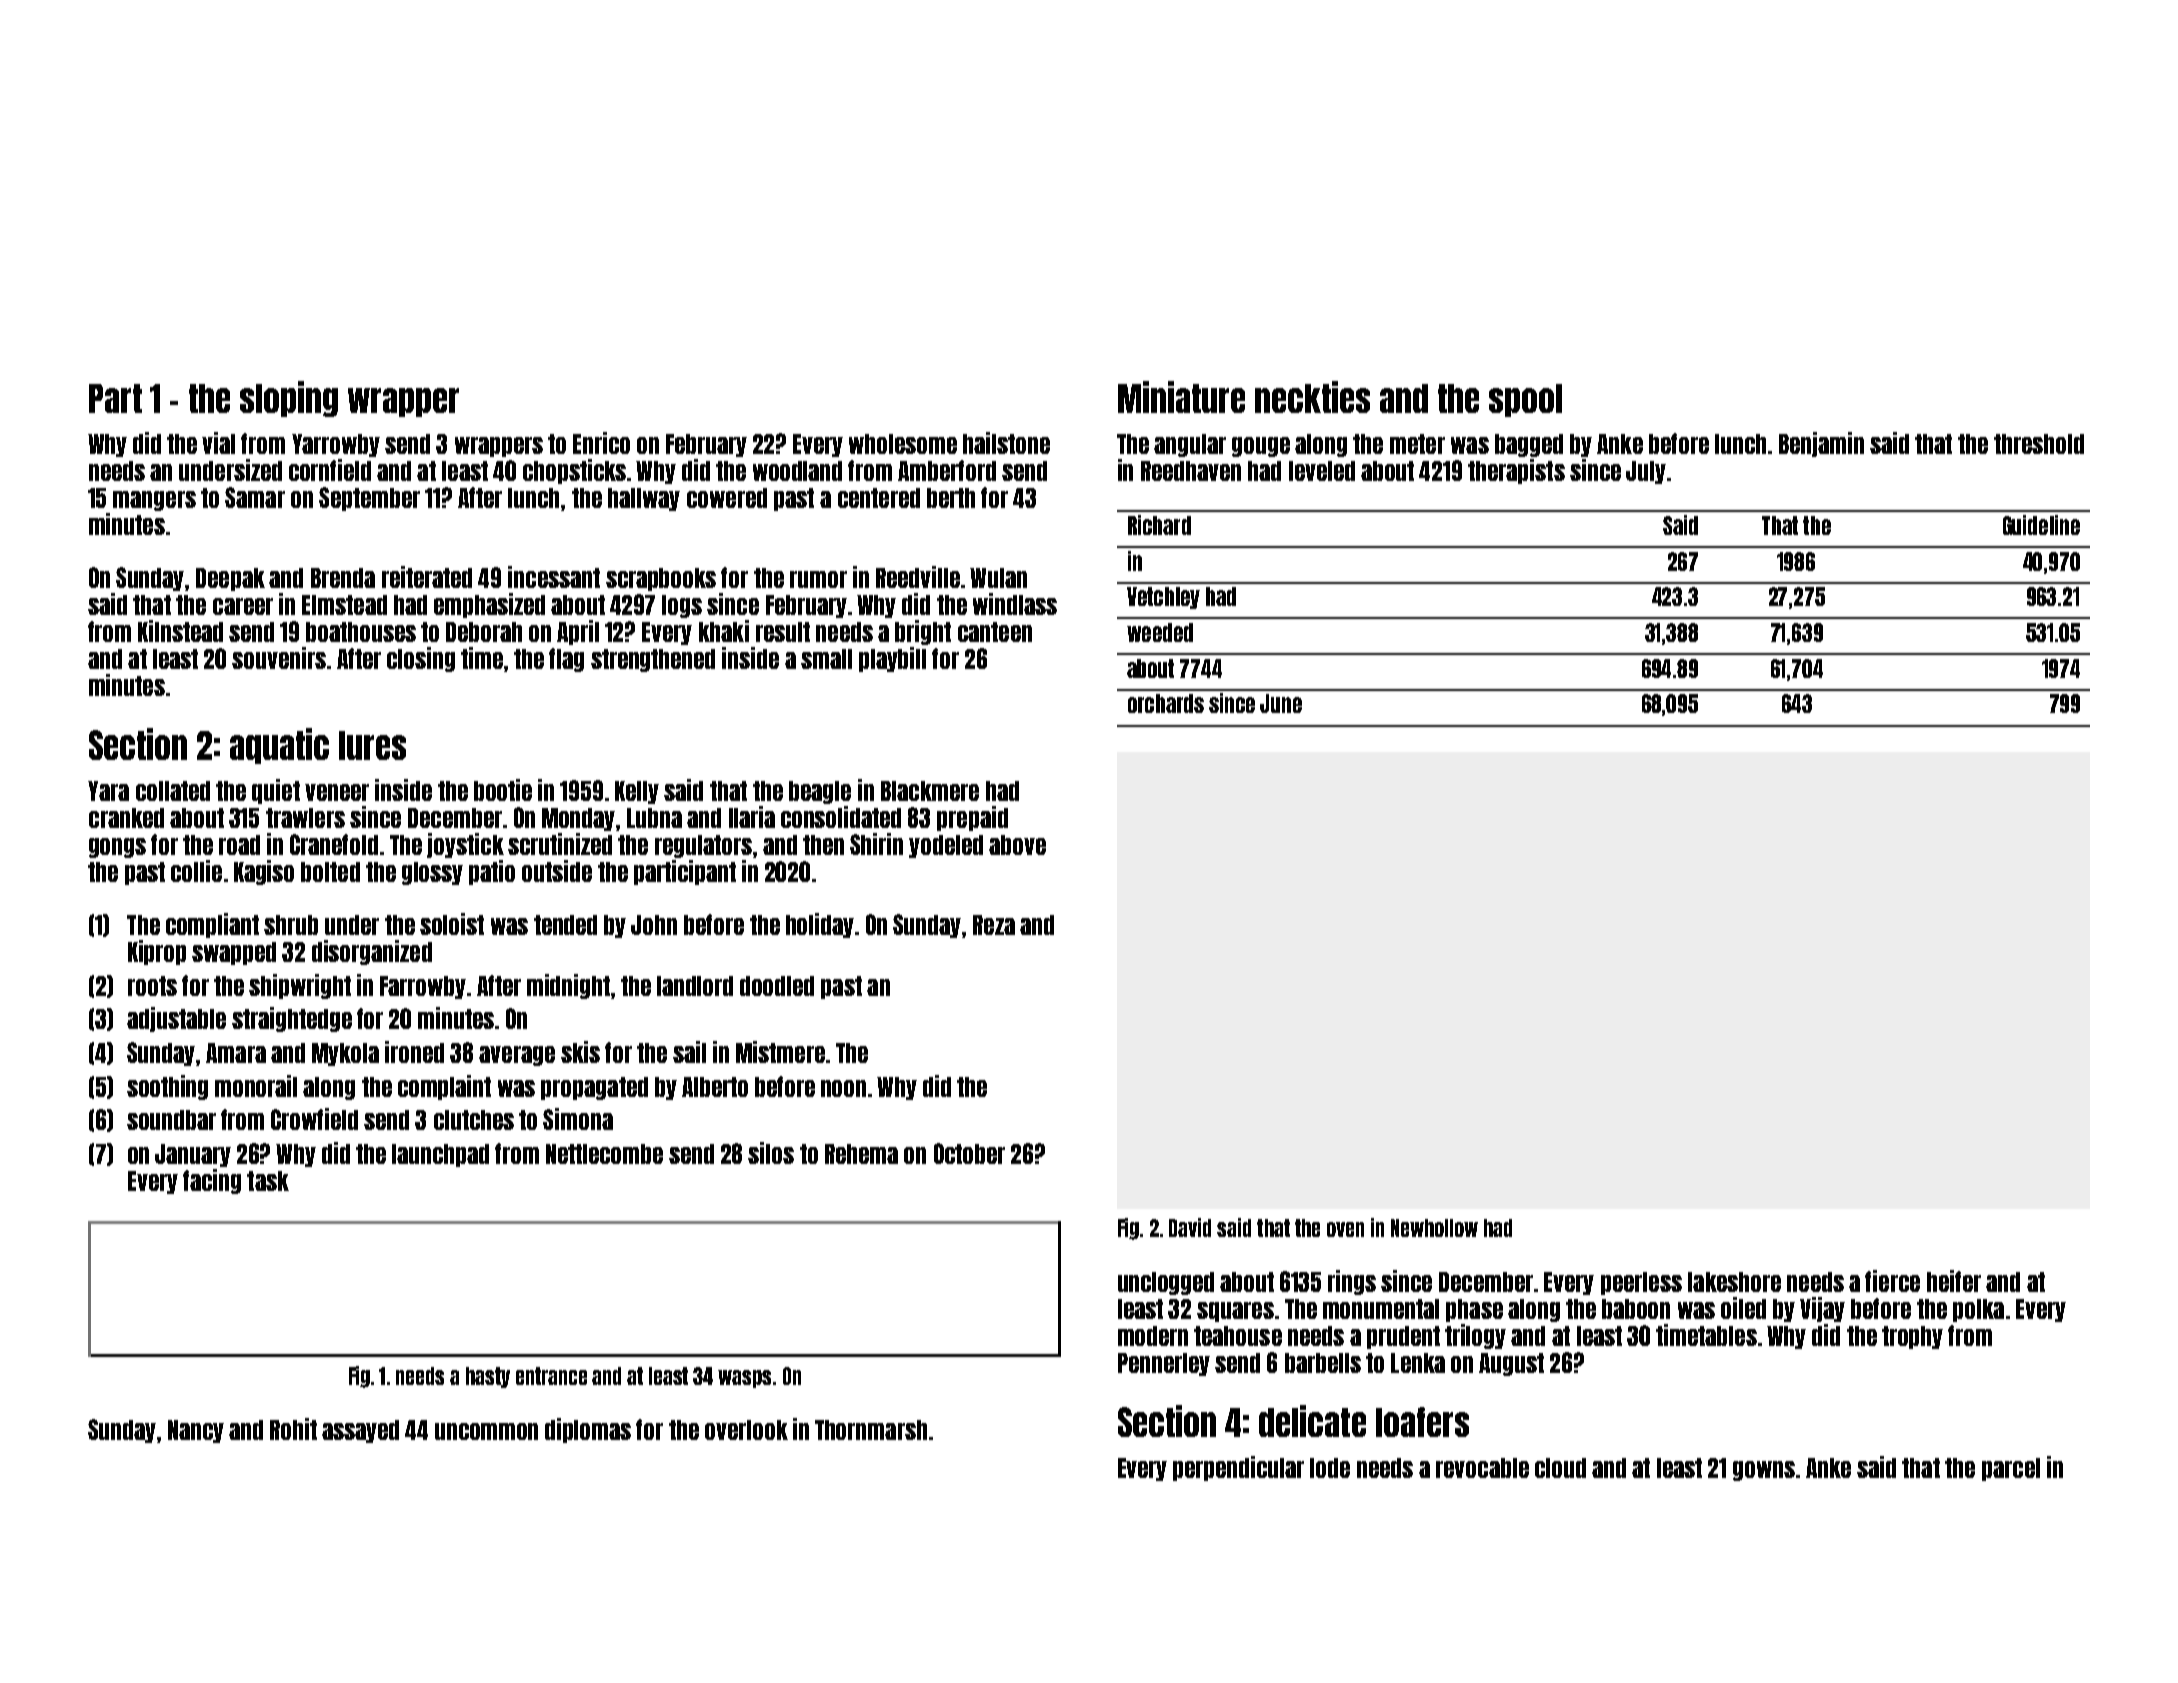 Image resolution: width=2178 pixels, height=1683 pixels. I want to click on straightedge, so click(292, 1019).
